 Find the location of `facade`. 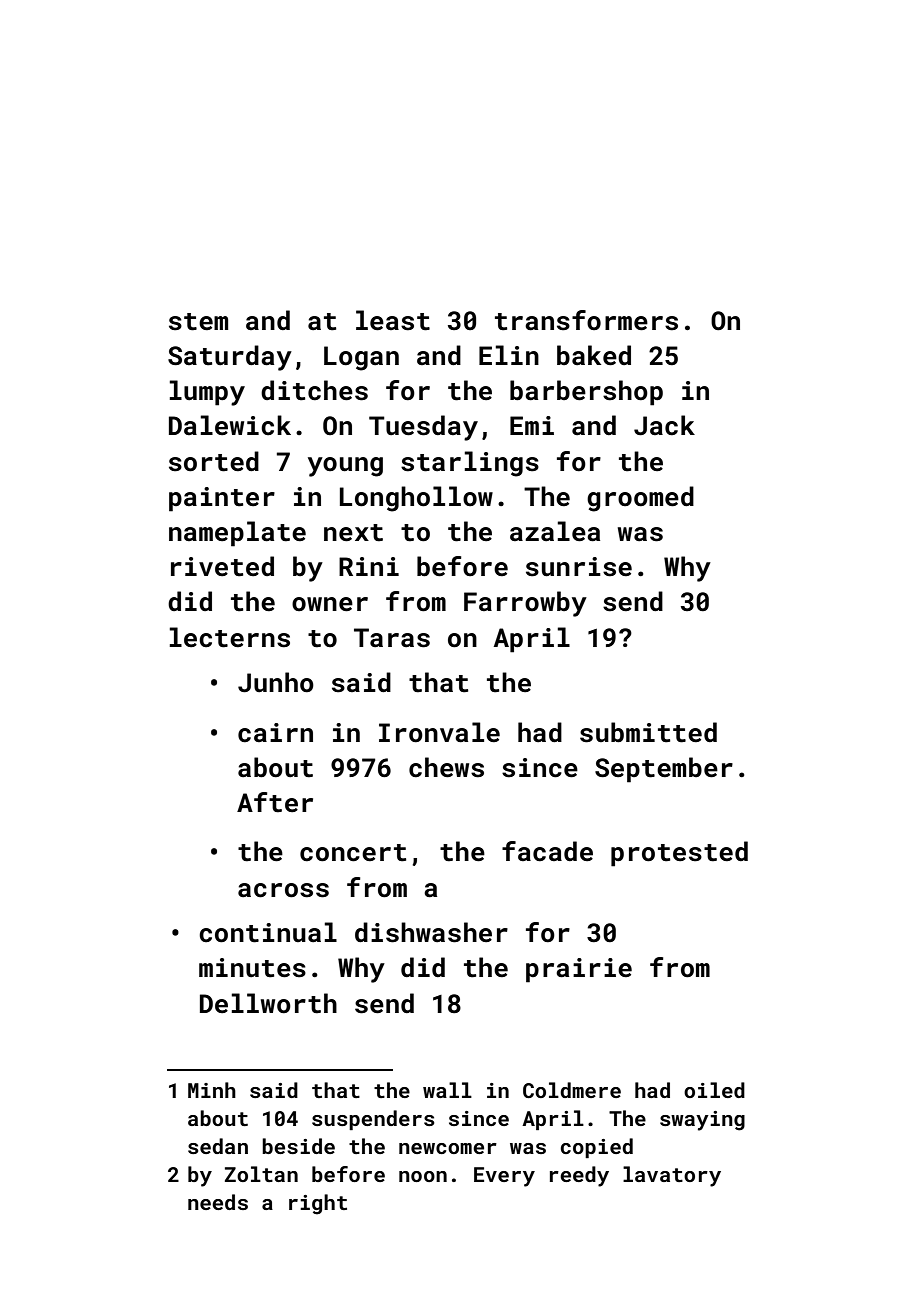

facade is located at coordinates (547, 851).
